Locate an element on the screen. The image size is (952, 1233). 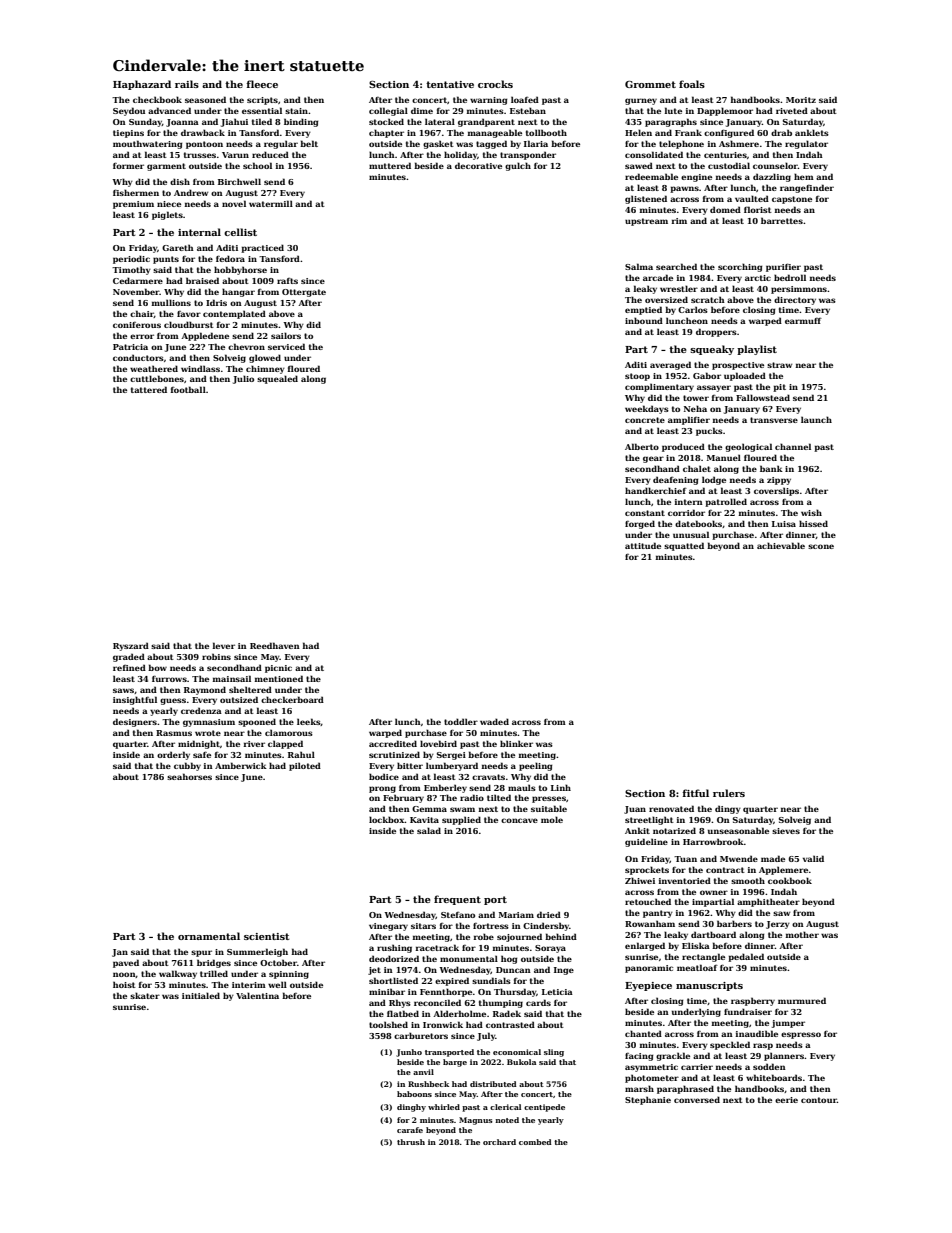
murmured is located at coordinates (802, 1000).
